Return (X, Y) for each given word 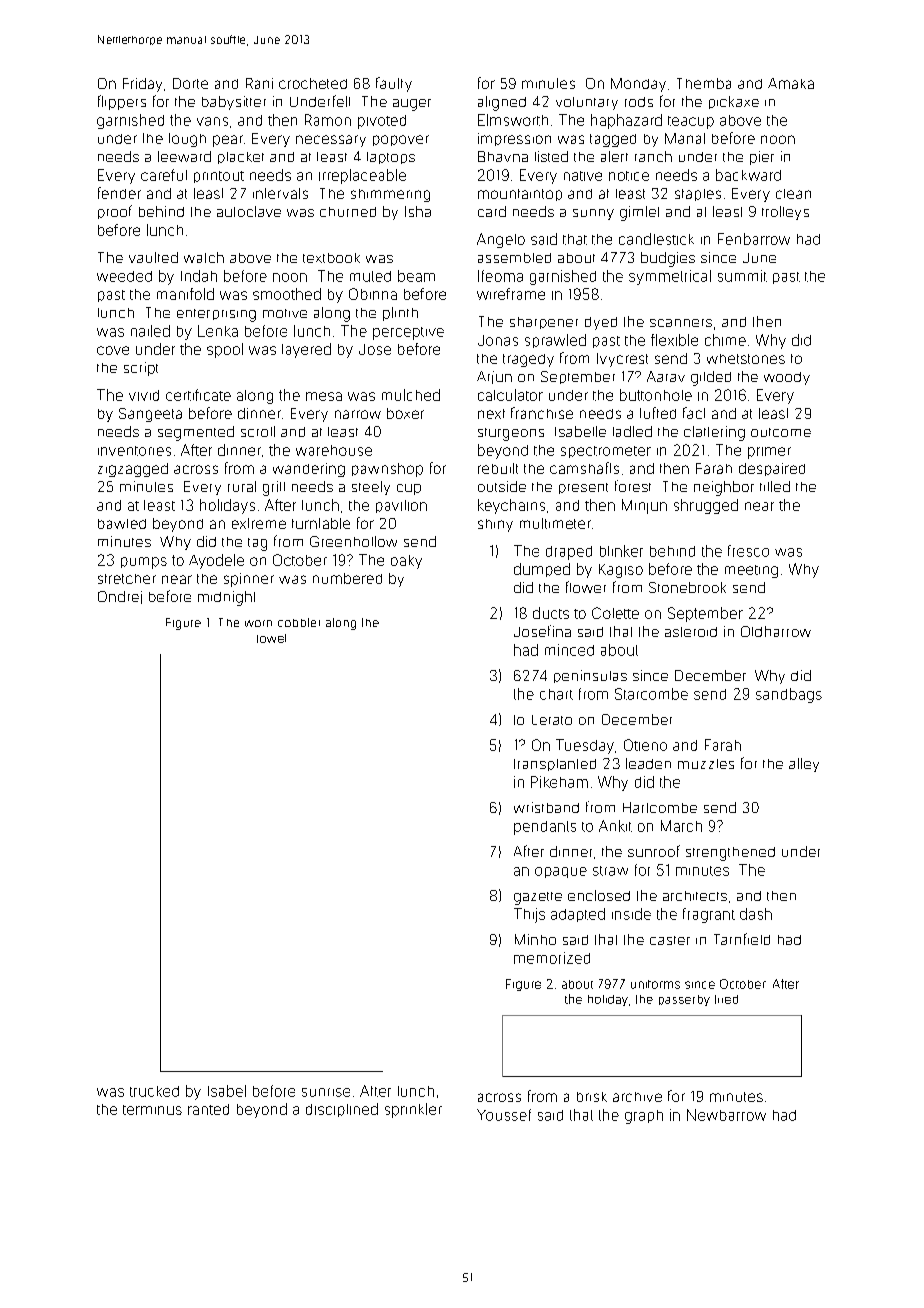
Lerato (552, 720)
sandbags (789, 695)
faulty (394, 84)
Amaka (791, 83)
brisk (592, 1097)
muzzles (706, 764)
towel (271, 638)
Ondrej (120, 597)
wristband (546, 807)
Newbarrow (726, 1115)
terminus (152, 1110)
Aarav (666, 376)
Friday (142, 85)
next (491, 414)
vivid (144, 395)
